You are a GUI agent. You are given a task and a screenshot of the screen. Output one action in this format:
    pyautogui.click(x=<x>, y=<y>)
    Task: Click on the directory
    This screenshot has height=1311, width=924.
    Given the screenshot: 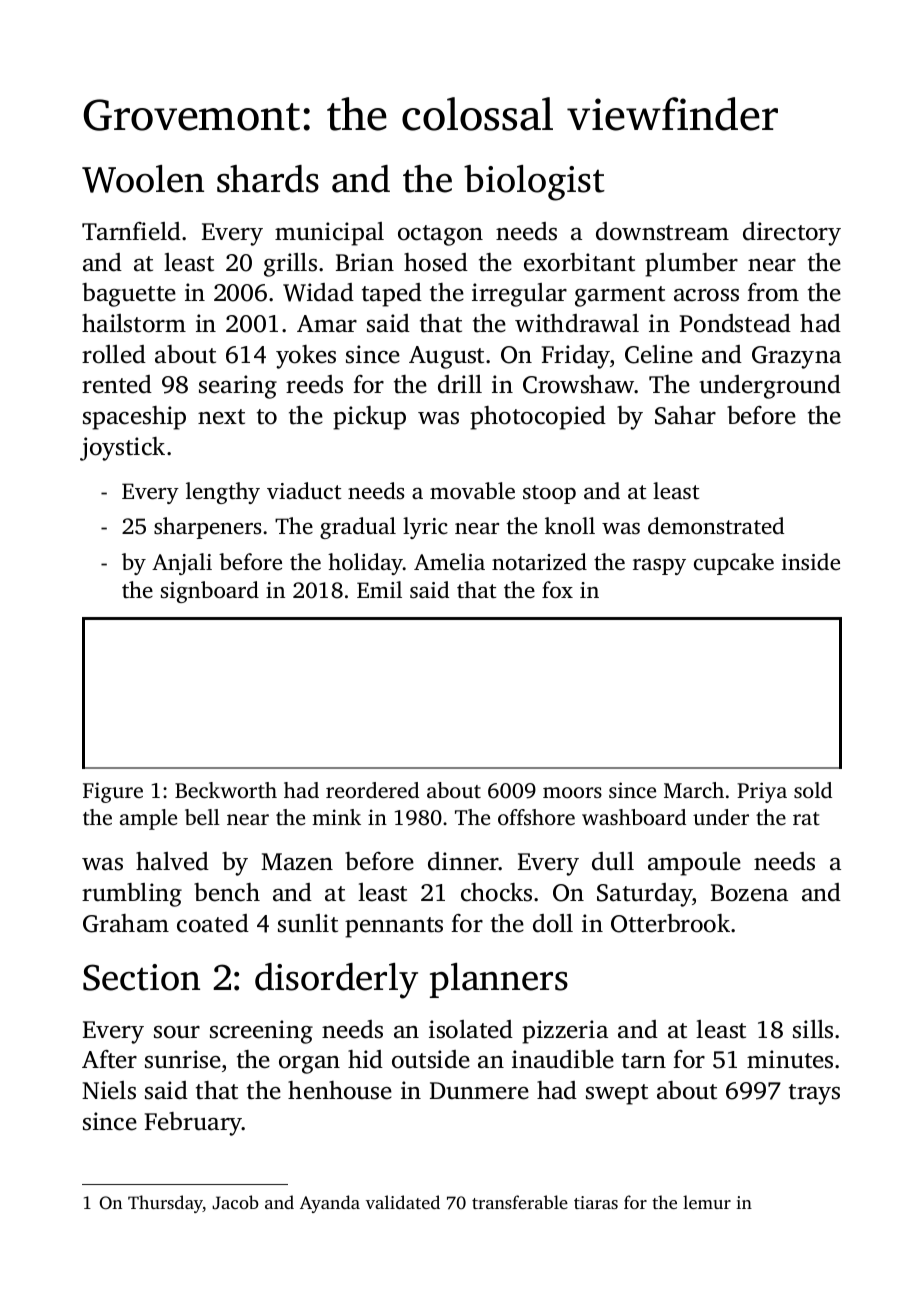 What is the action you would take?
    pyautogui.click(x=792, y=234)
